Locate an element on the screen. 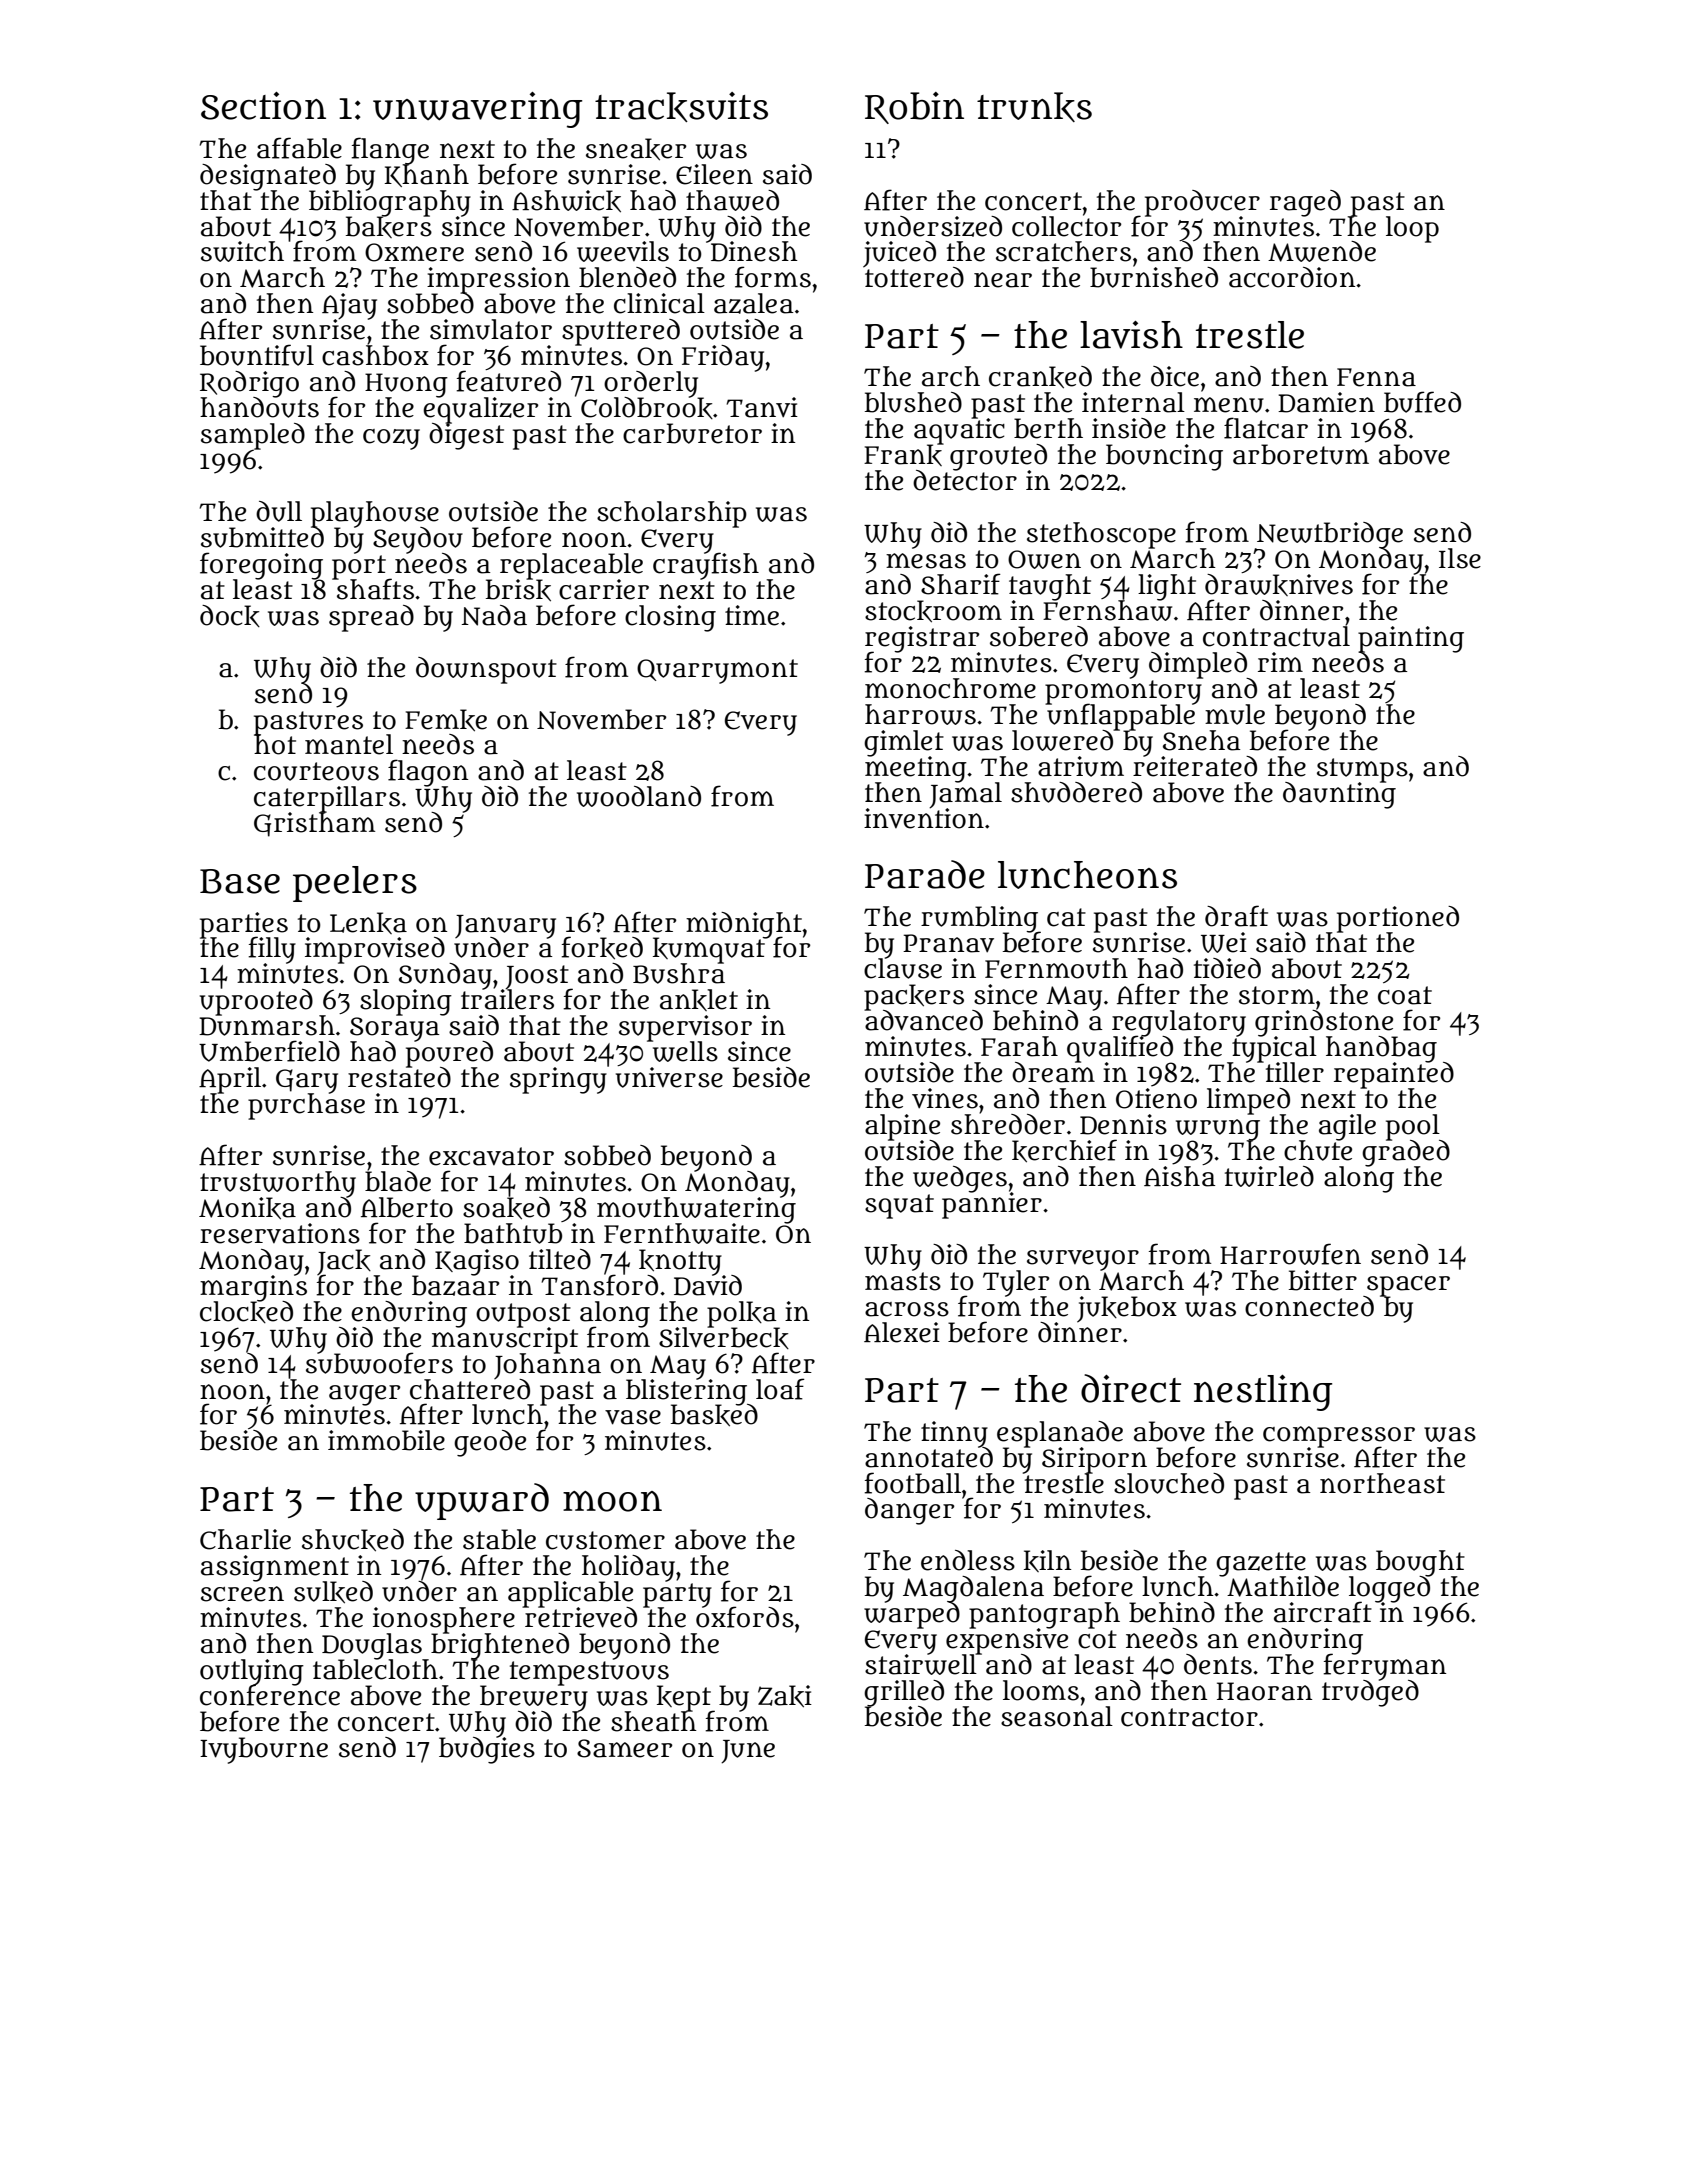 This screenshot has height=2178, width=1683. advanced is located at coordinates (923, 1020).
